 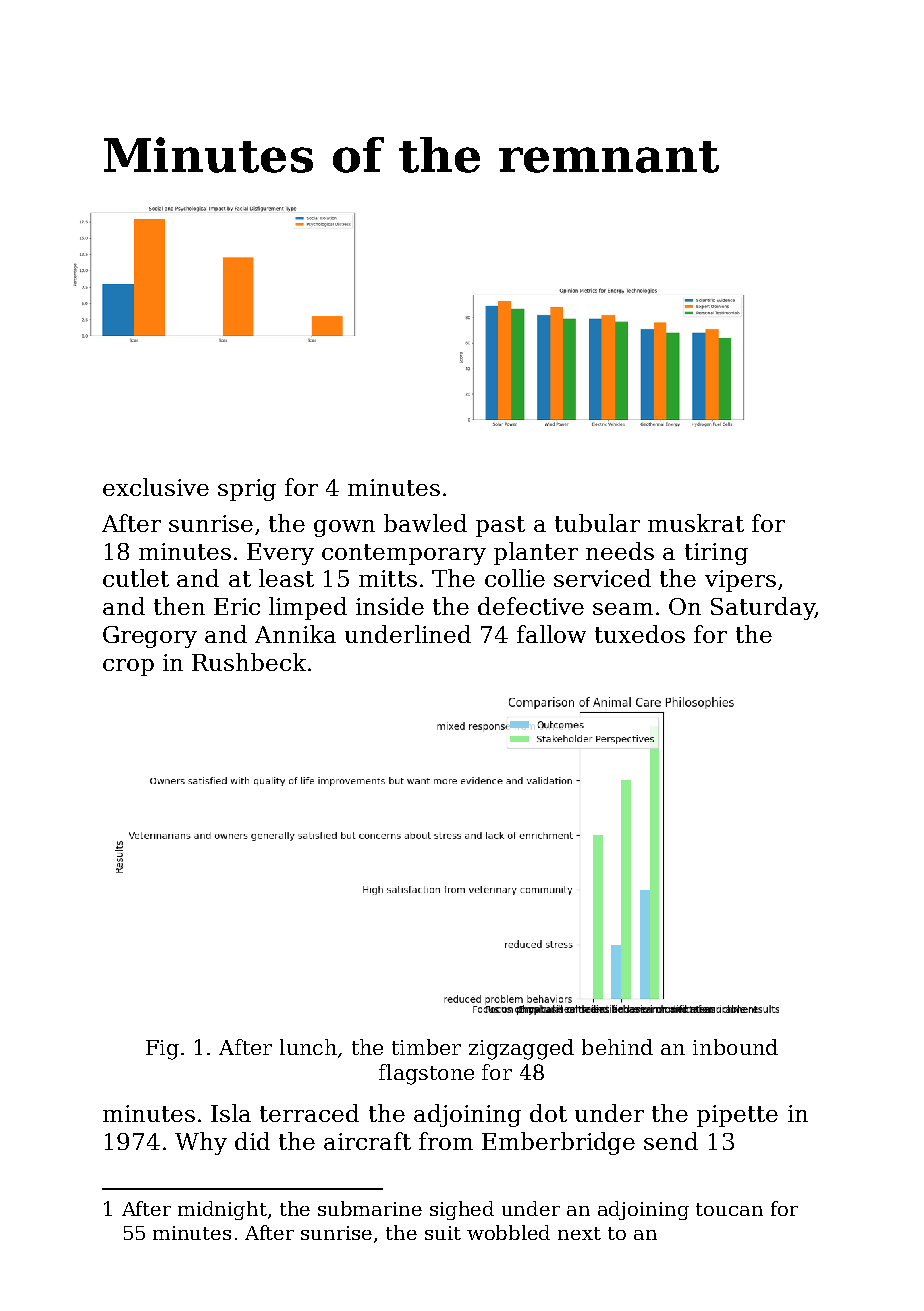 I want to click on fallow, so click(x=551, y=634).
